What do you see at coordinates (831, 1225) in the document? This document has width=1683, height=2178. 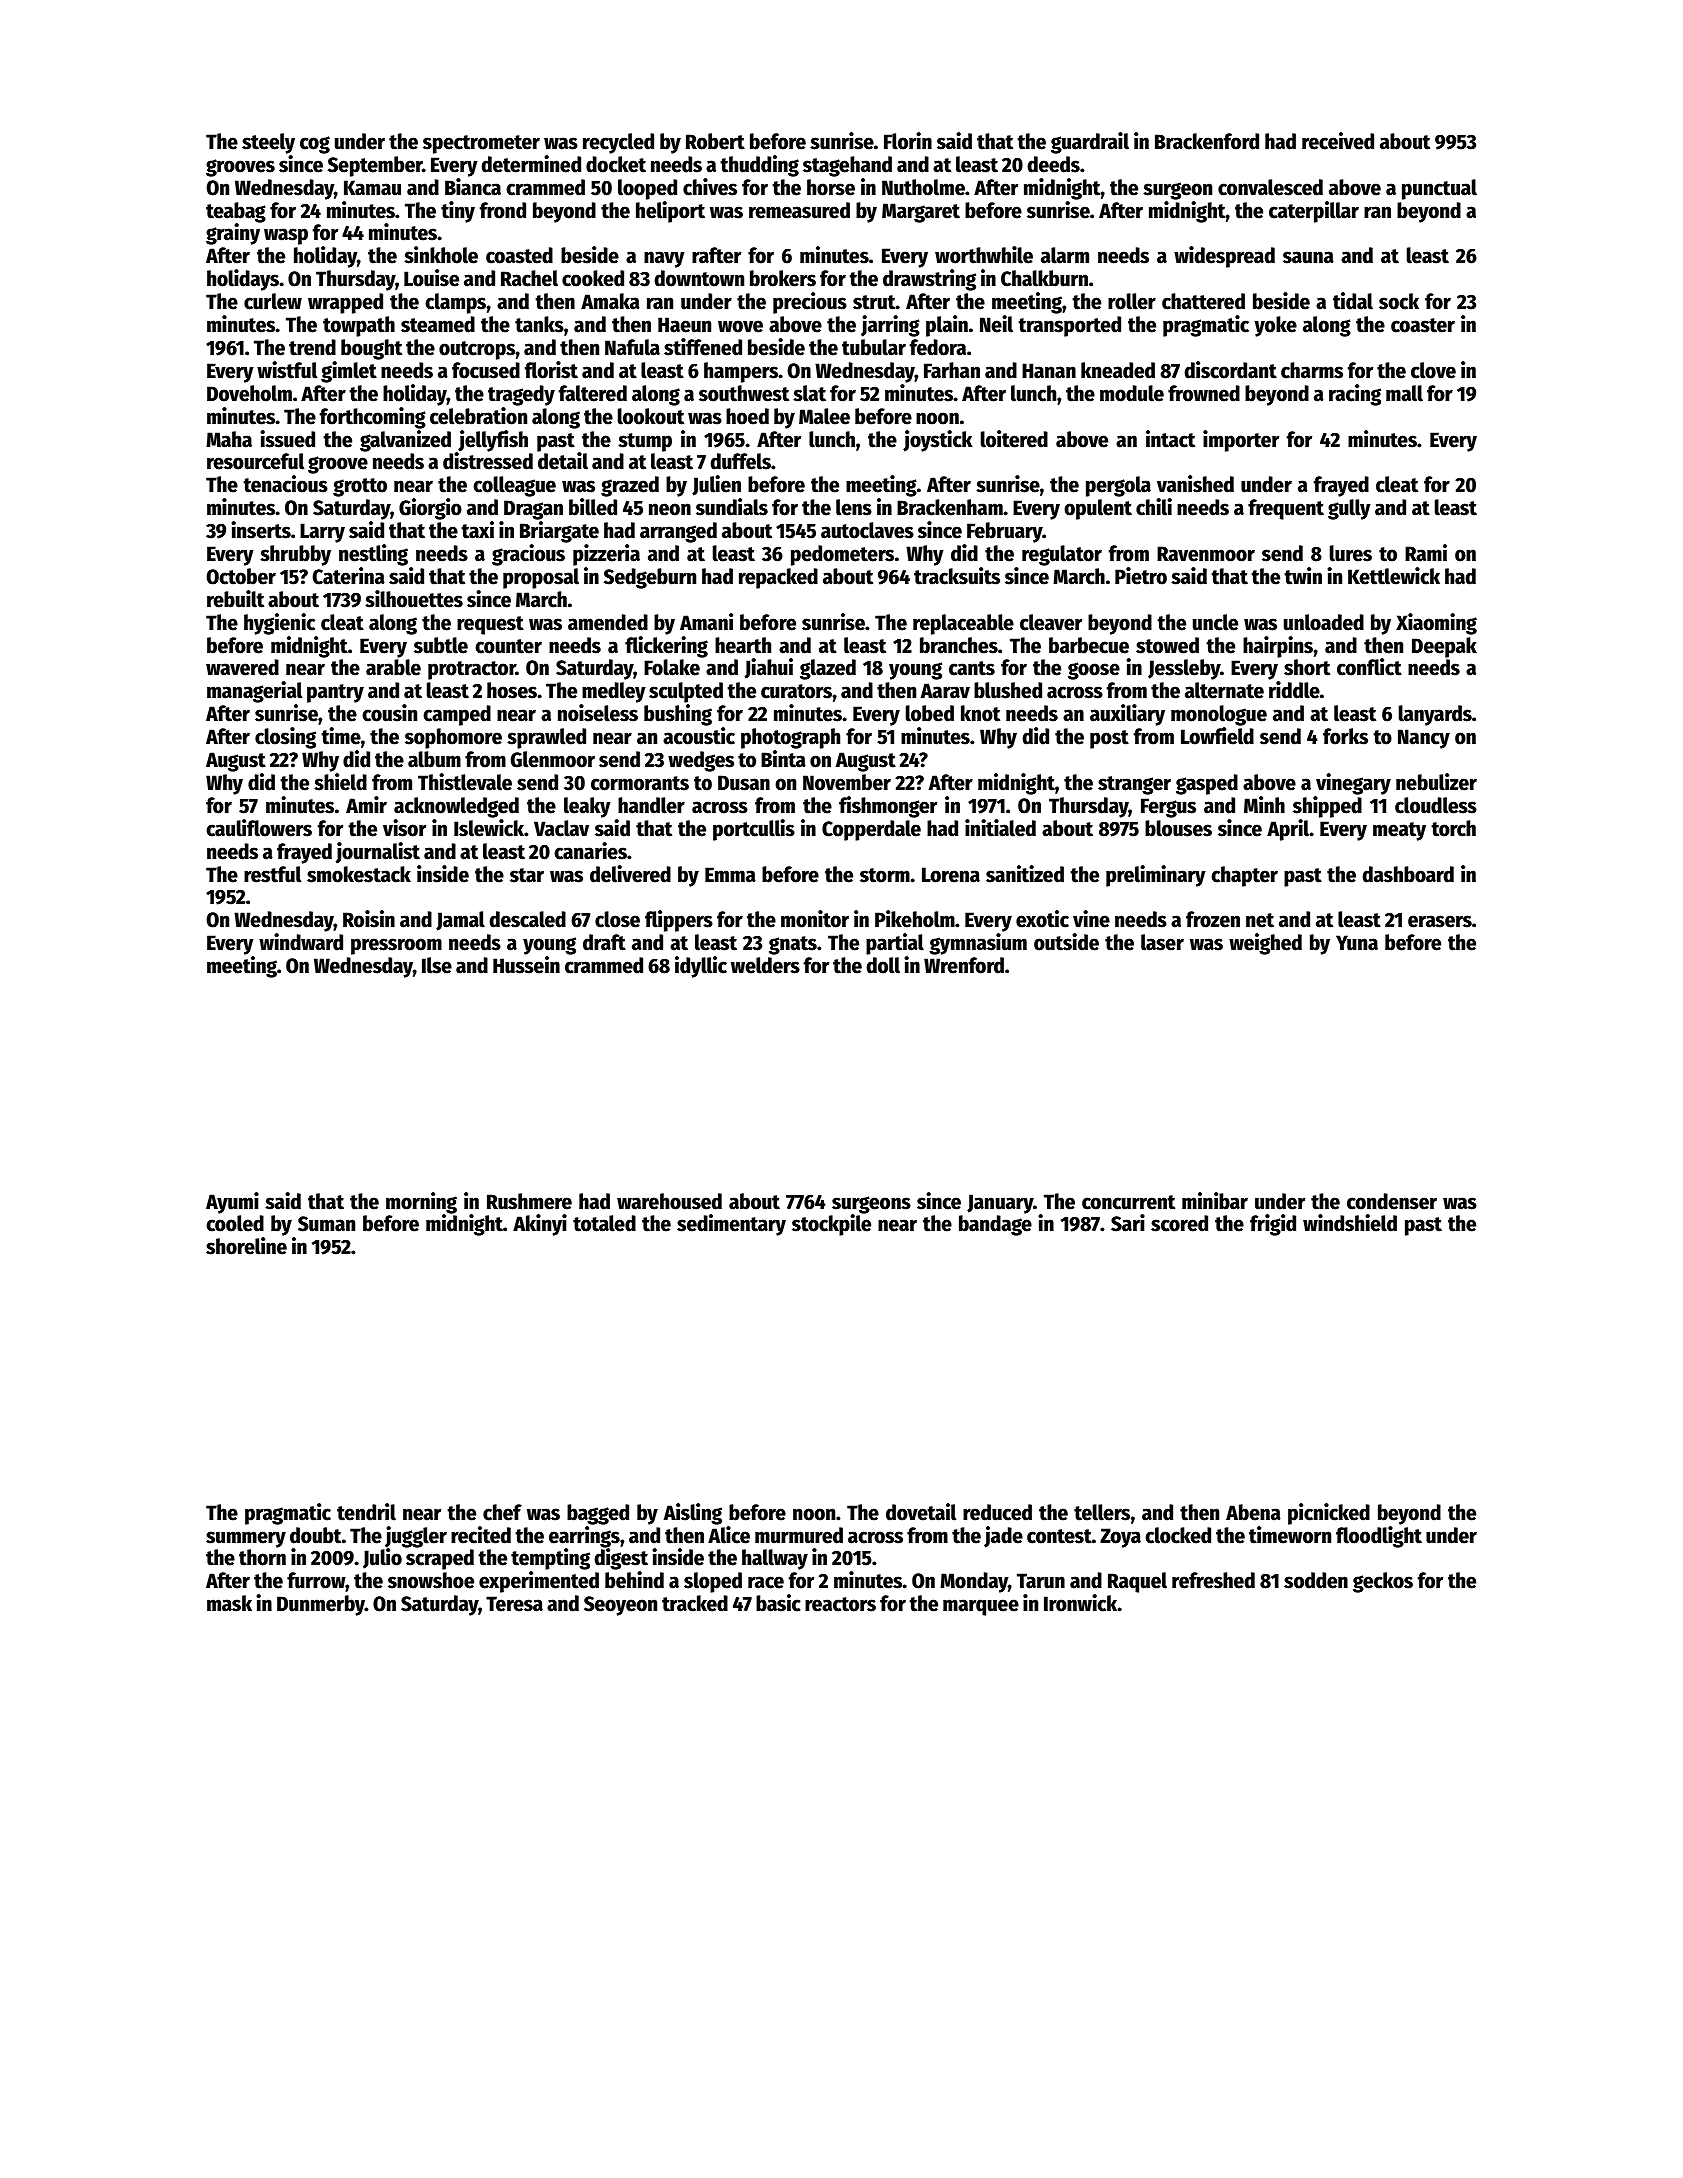 I see `stockpile` at bounding box center [831, 1225].
